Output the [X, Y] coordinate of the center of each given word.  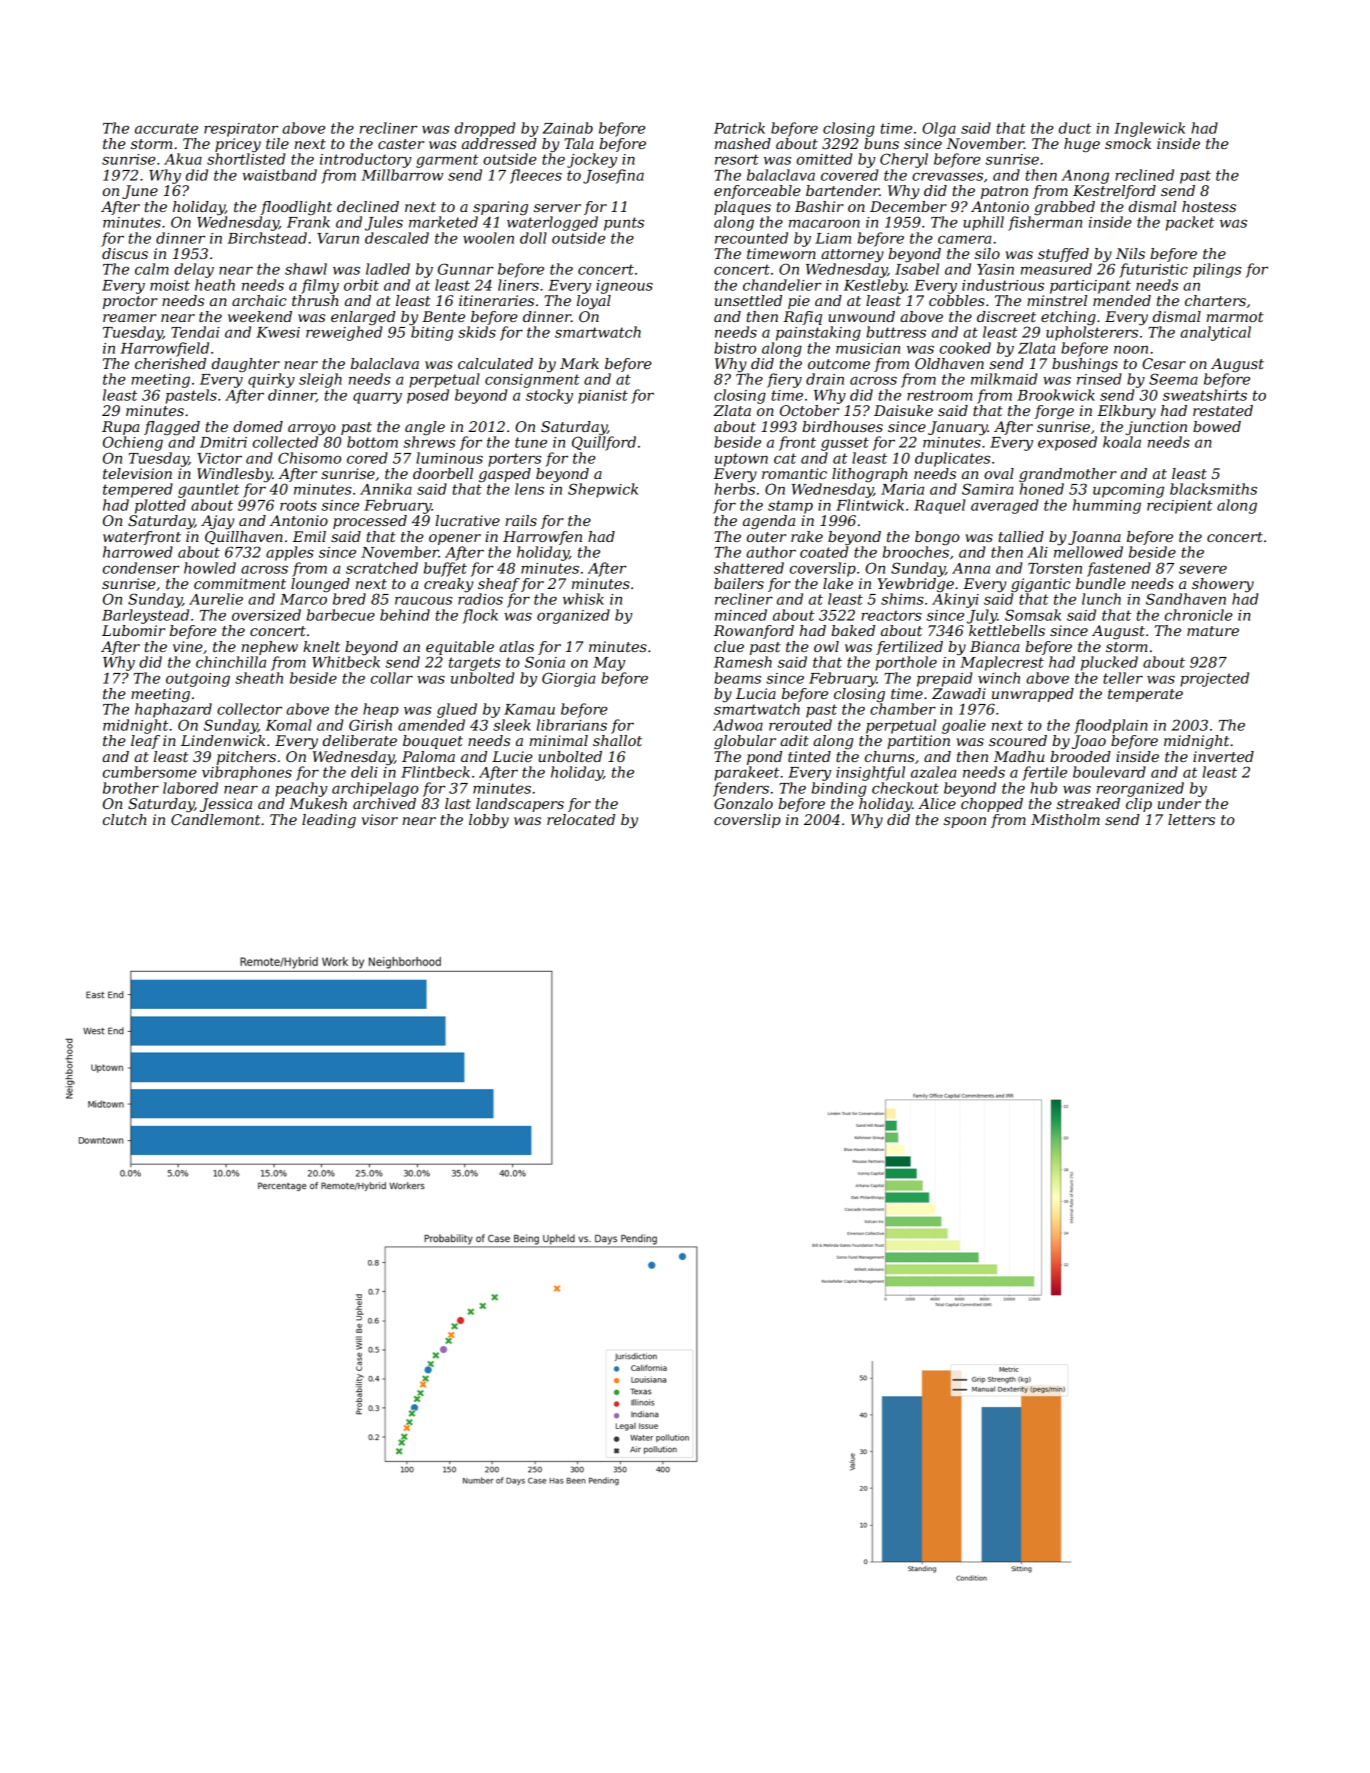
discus [125, 253]
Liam [833, 238]
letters [1191, 819]
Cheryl [904, 160]
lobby [489, 821]
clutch [124, 819]
